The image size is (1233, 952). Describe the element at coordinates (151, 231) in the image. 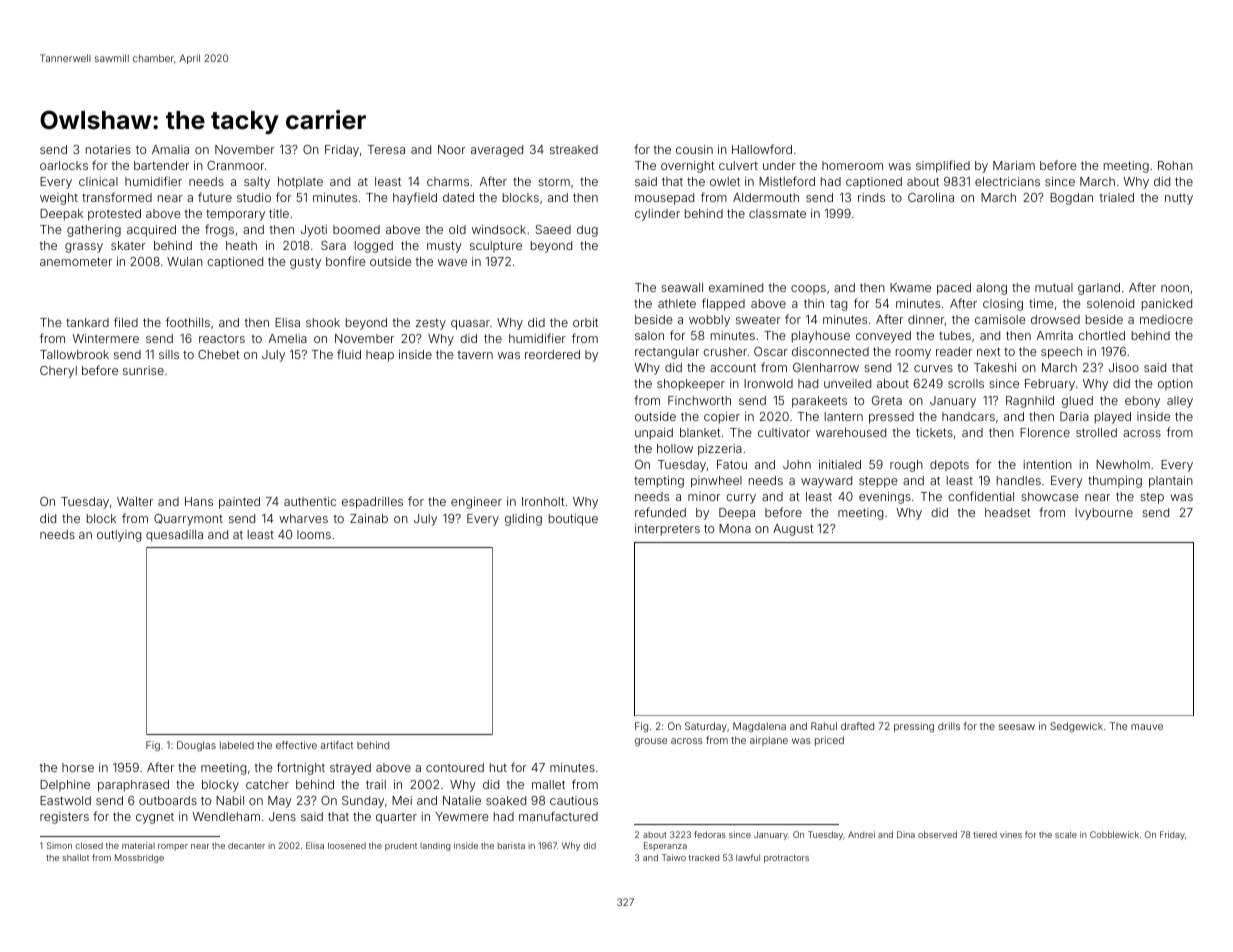

I see `acquired` at that location.
